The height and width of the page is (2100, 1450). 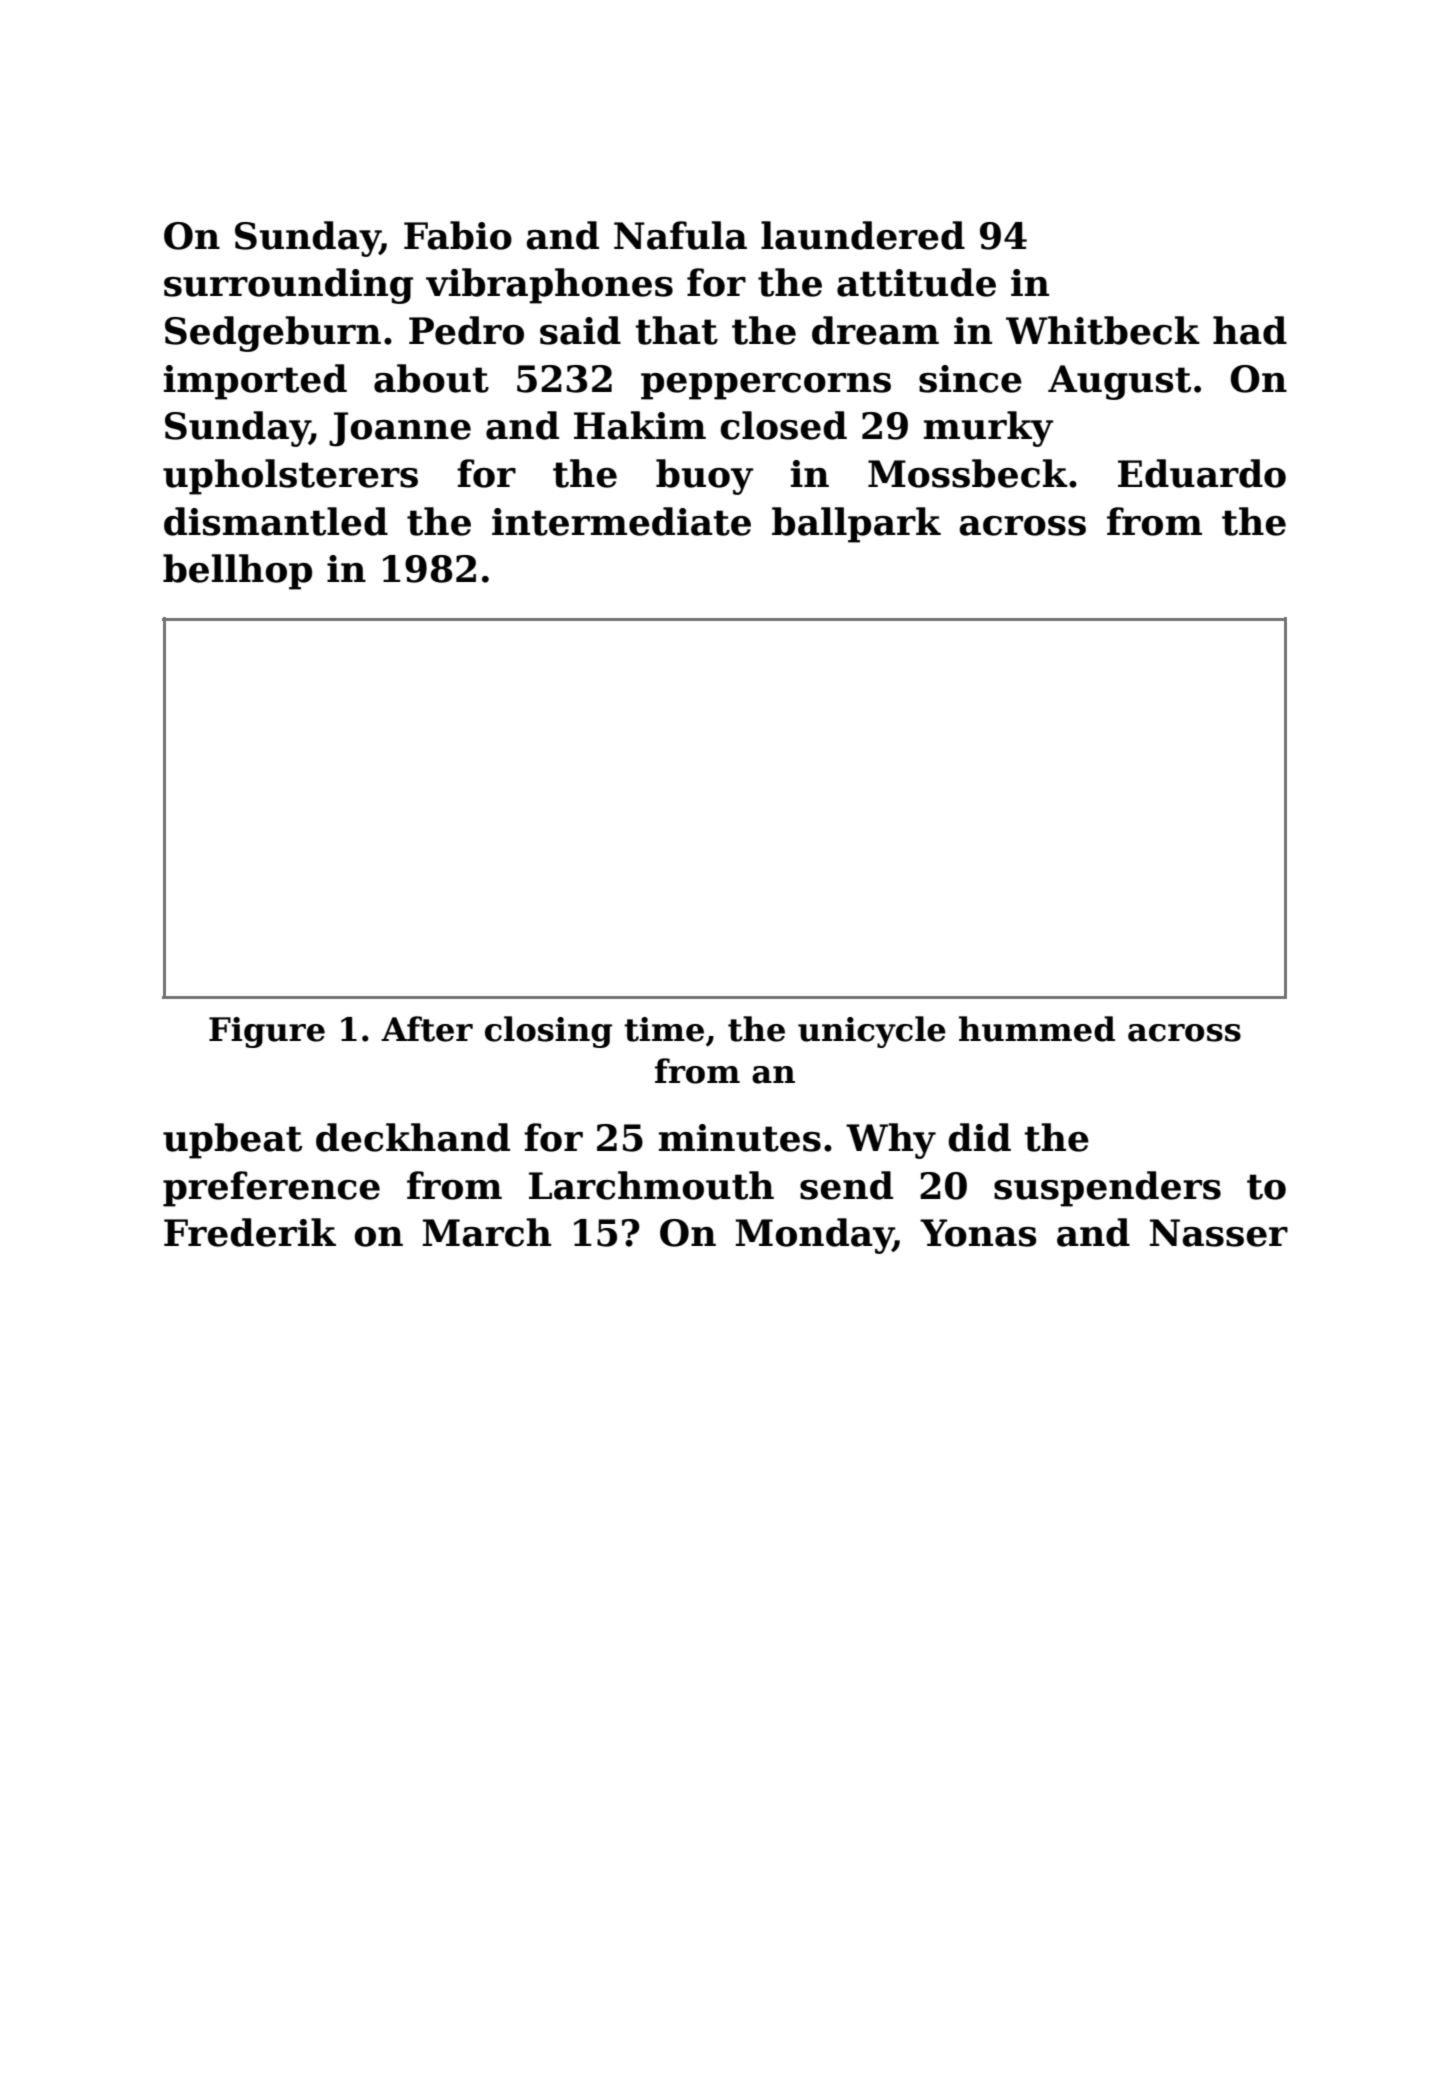 I want to click on Sedgeburn, so click(x=273, y=334).
